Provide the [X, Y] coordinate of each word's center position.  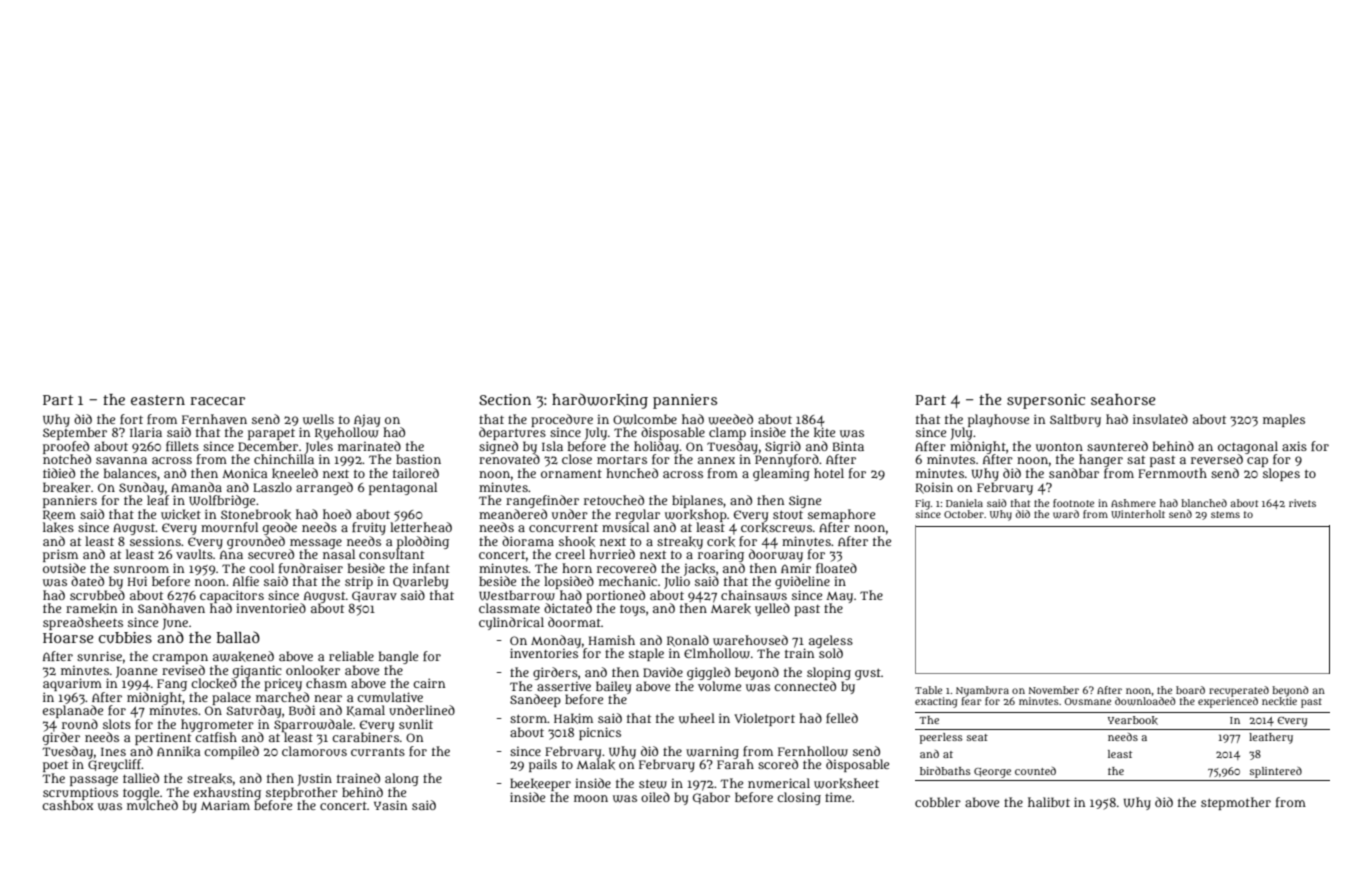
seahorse [1123, 399]
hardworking [600, 401]
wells [318, 419]
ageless [831, 641]
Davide [663, 672]
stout [788, 514]
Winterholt [1138, 514]
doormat [574, 622]
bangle [398, 657]
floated [836, 568]
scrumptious [80, 793]
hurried [612, 554]
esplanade [73, 711]
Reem [59, 515]
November [1054, 690]
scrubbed [97, 595]
